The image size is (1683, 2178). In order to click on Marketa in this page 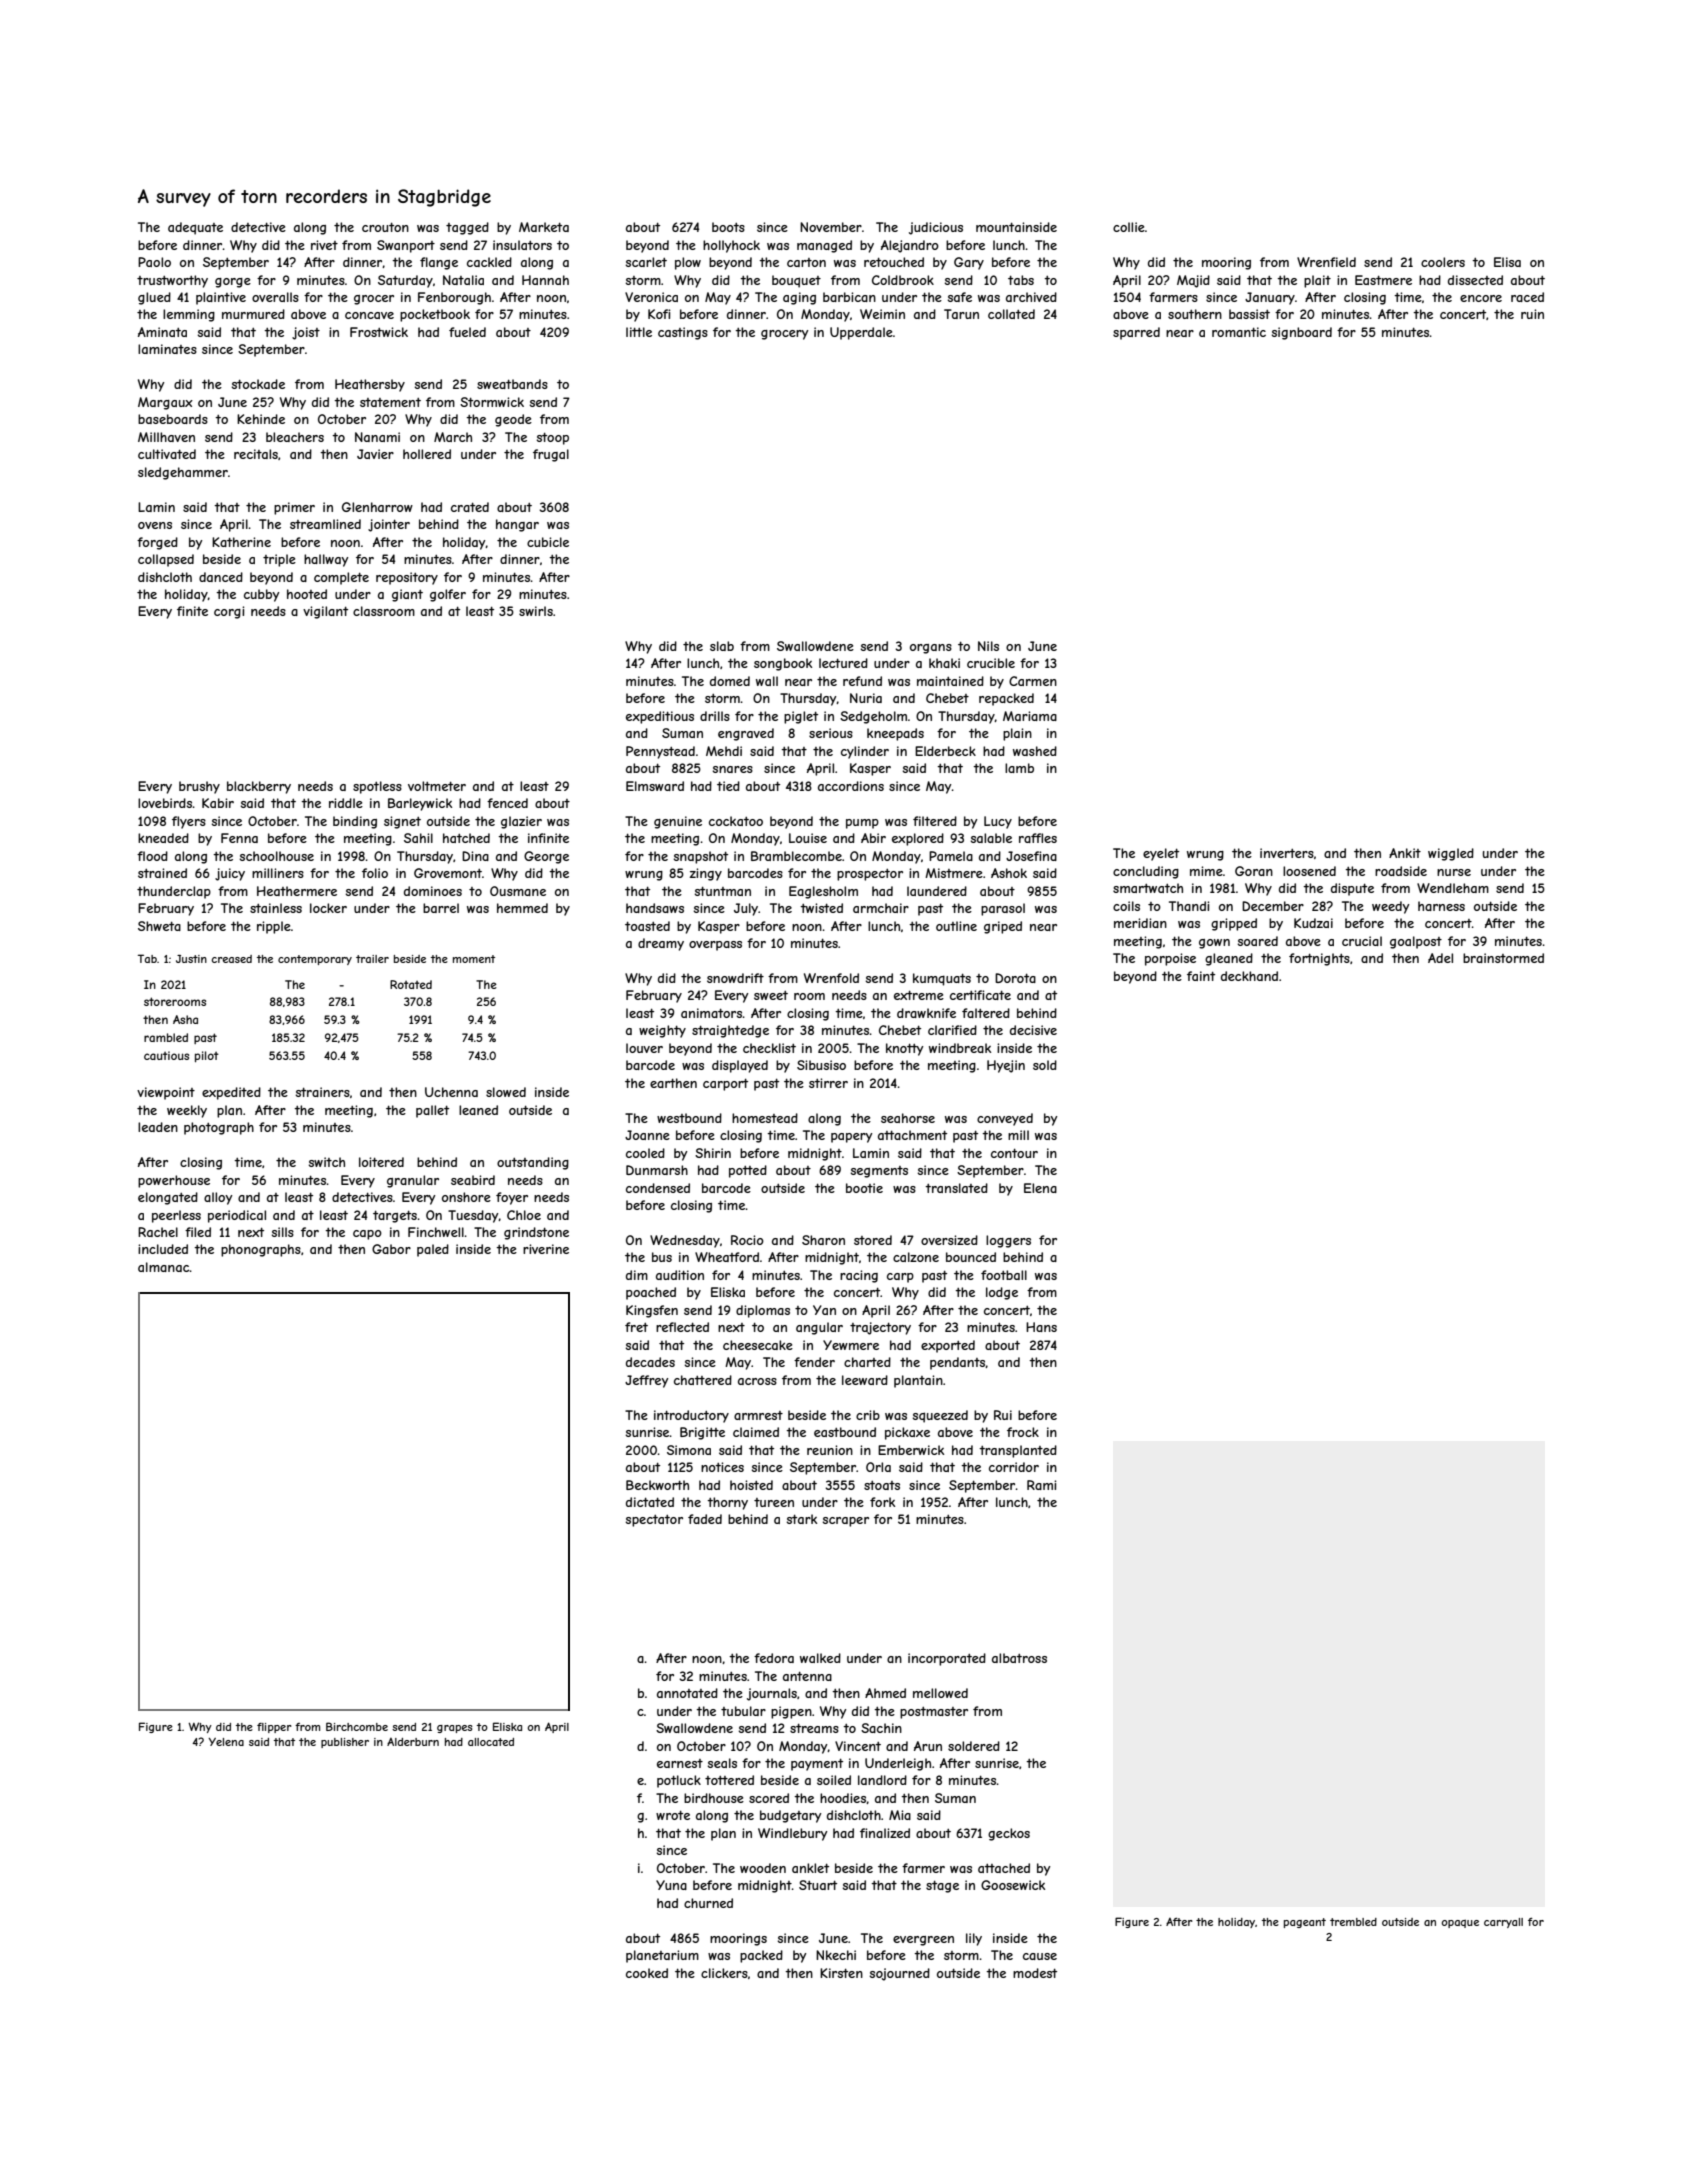, I will do `click(544, 227)`.
